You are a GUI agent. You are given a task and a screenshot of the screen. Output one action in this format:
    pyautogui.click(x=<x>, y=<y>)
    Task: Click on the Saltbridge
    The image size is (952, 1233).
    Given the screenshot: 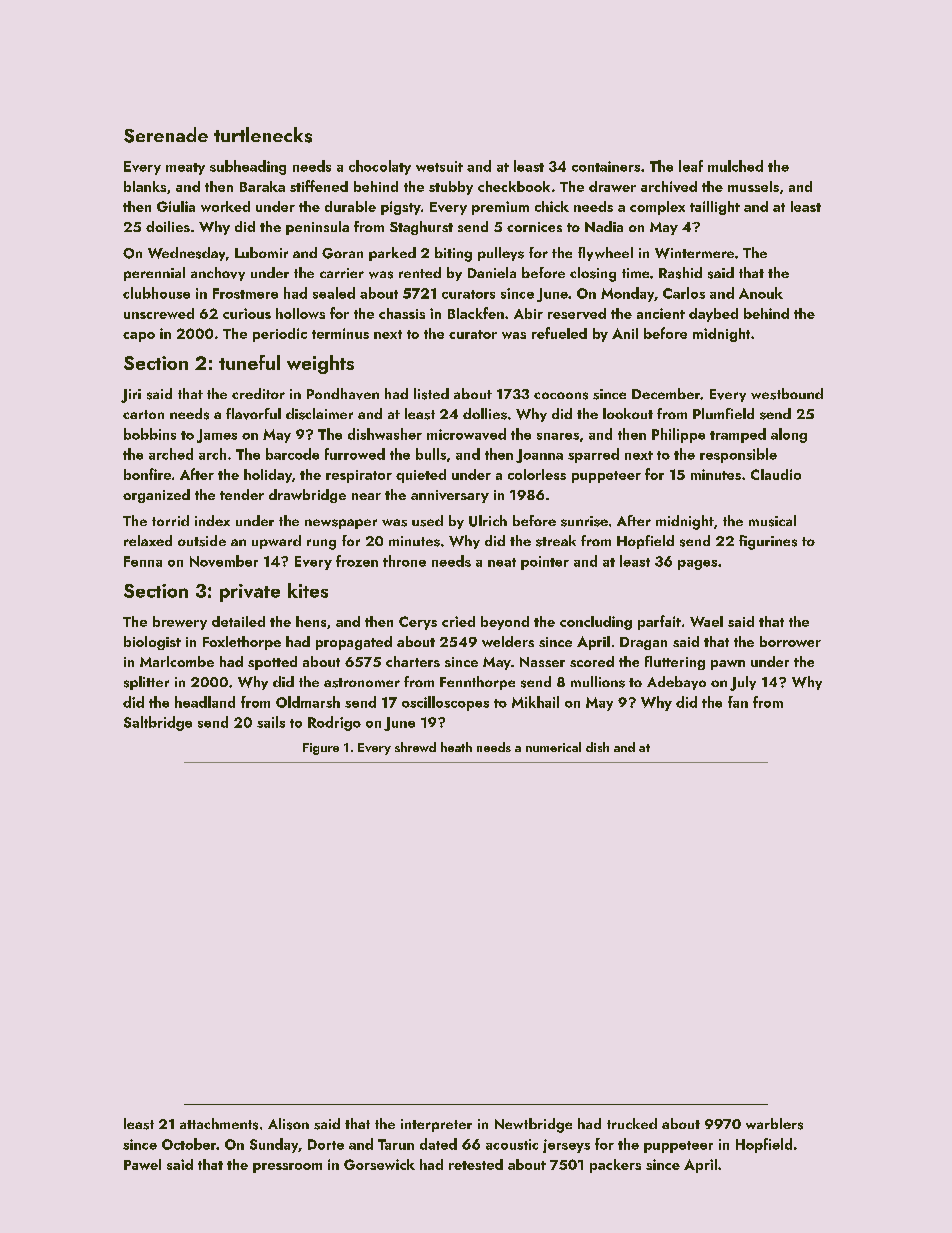 What is the action you would take?
    pyautogui.click(x=158, y=723)
